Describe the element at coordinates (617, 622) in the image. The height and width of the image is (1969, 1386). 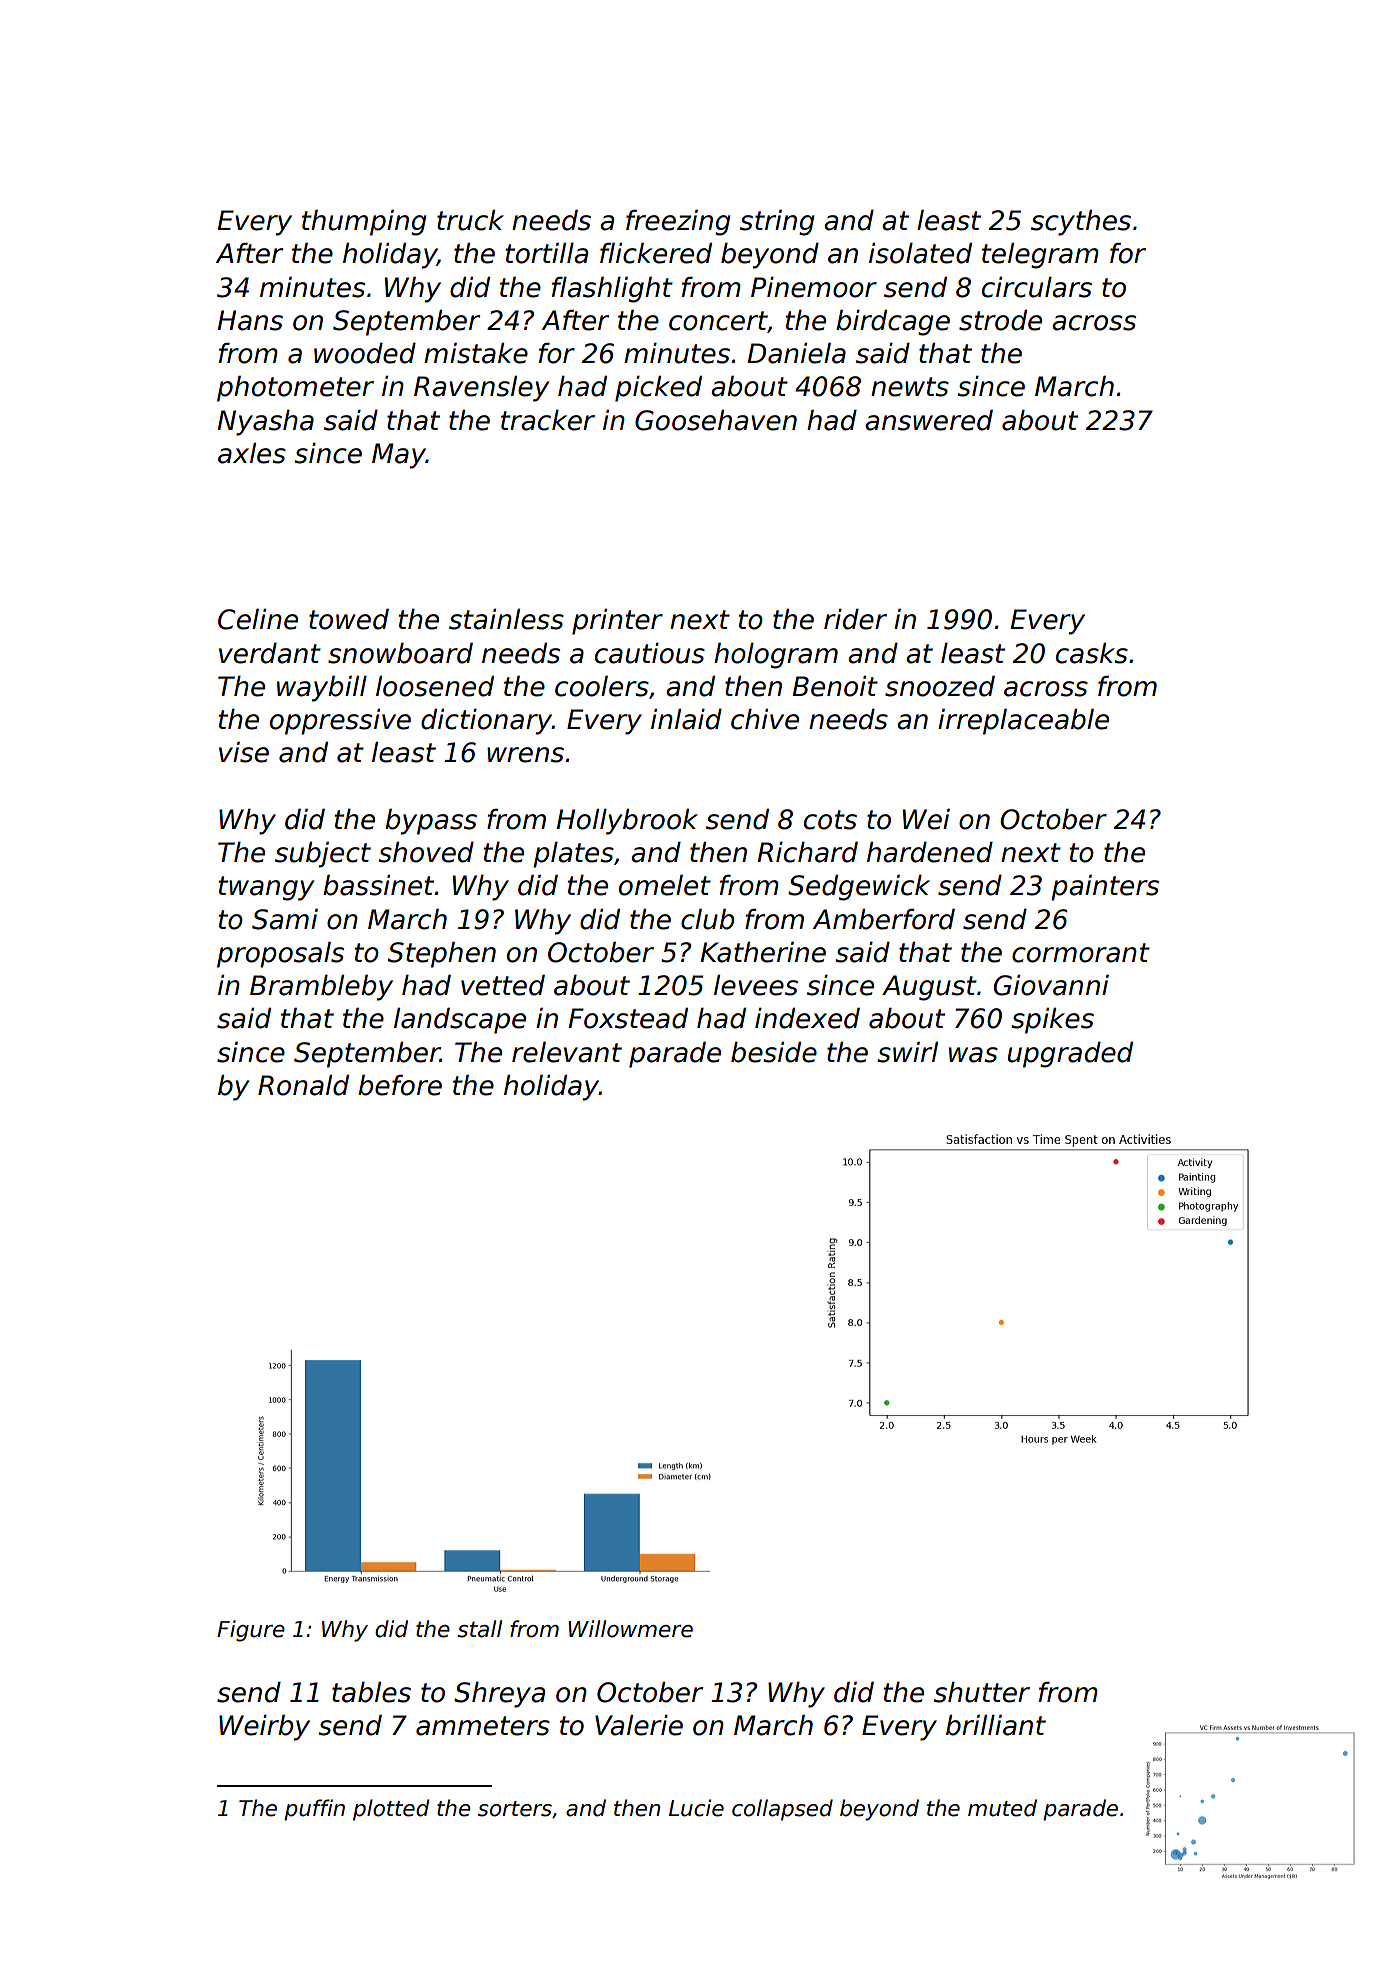
I see `printer` at that location.
